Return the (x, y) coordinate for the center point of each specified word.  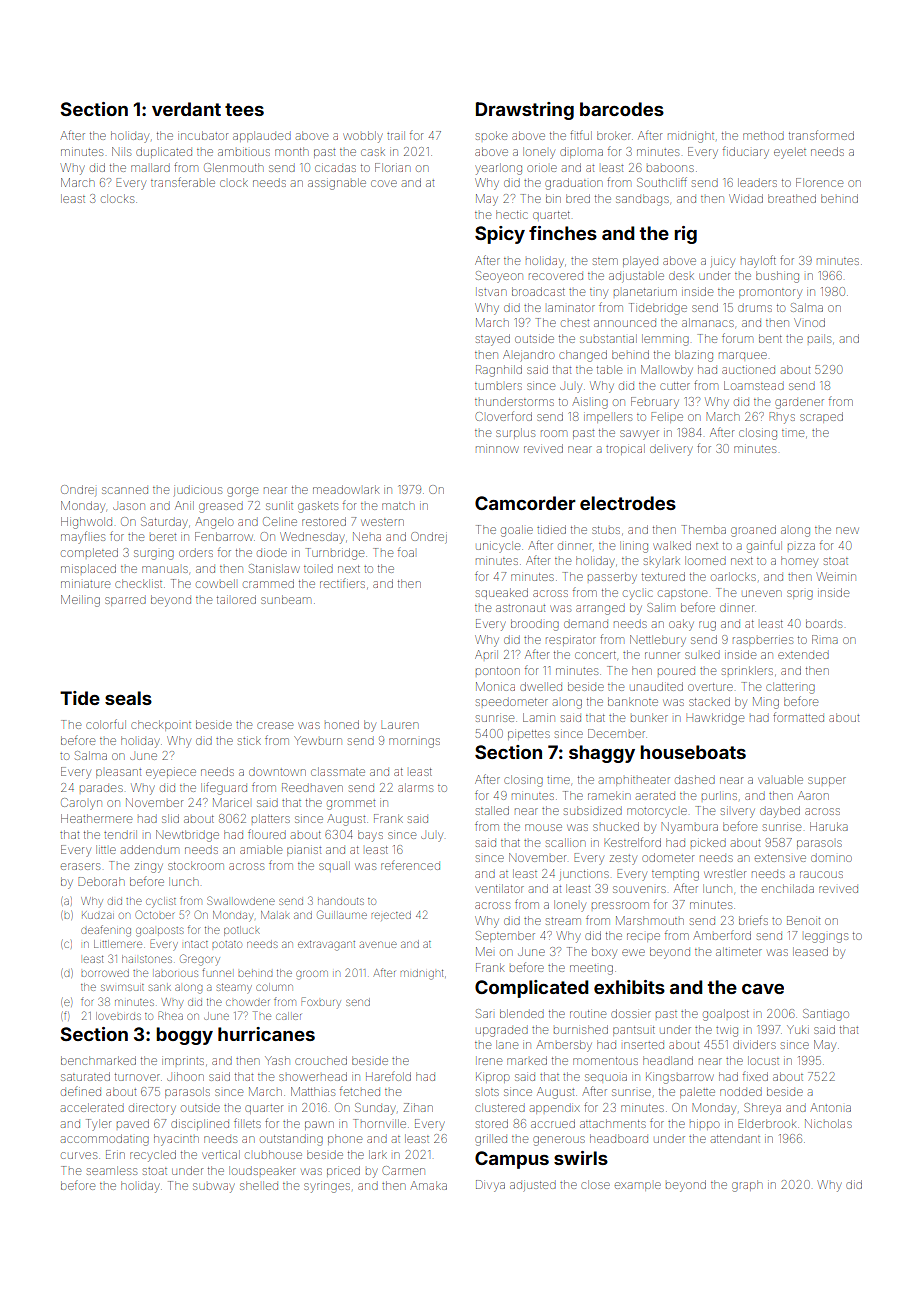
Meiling (80, 601)
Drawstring (525, 111)
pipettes (529, 735)
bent (770, 338)
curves (79, 1155)
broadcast (538, 291)
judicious (198, 491)
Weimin (836, 576)
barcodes (622, 109)
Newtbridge (187, 836)
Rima (825, 639)
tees (244, 109)
